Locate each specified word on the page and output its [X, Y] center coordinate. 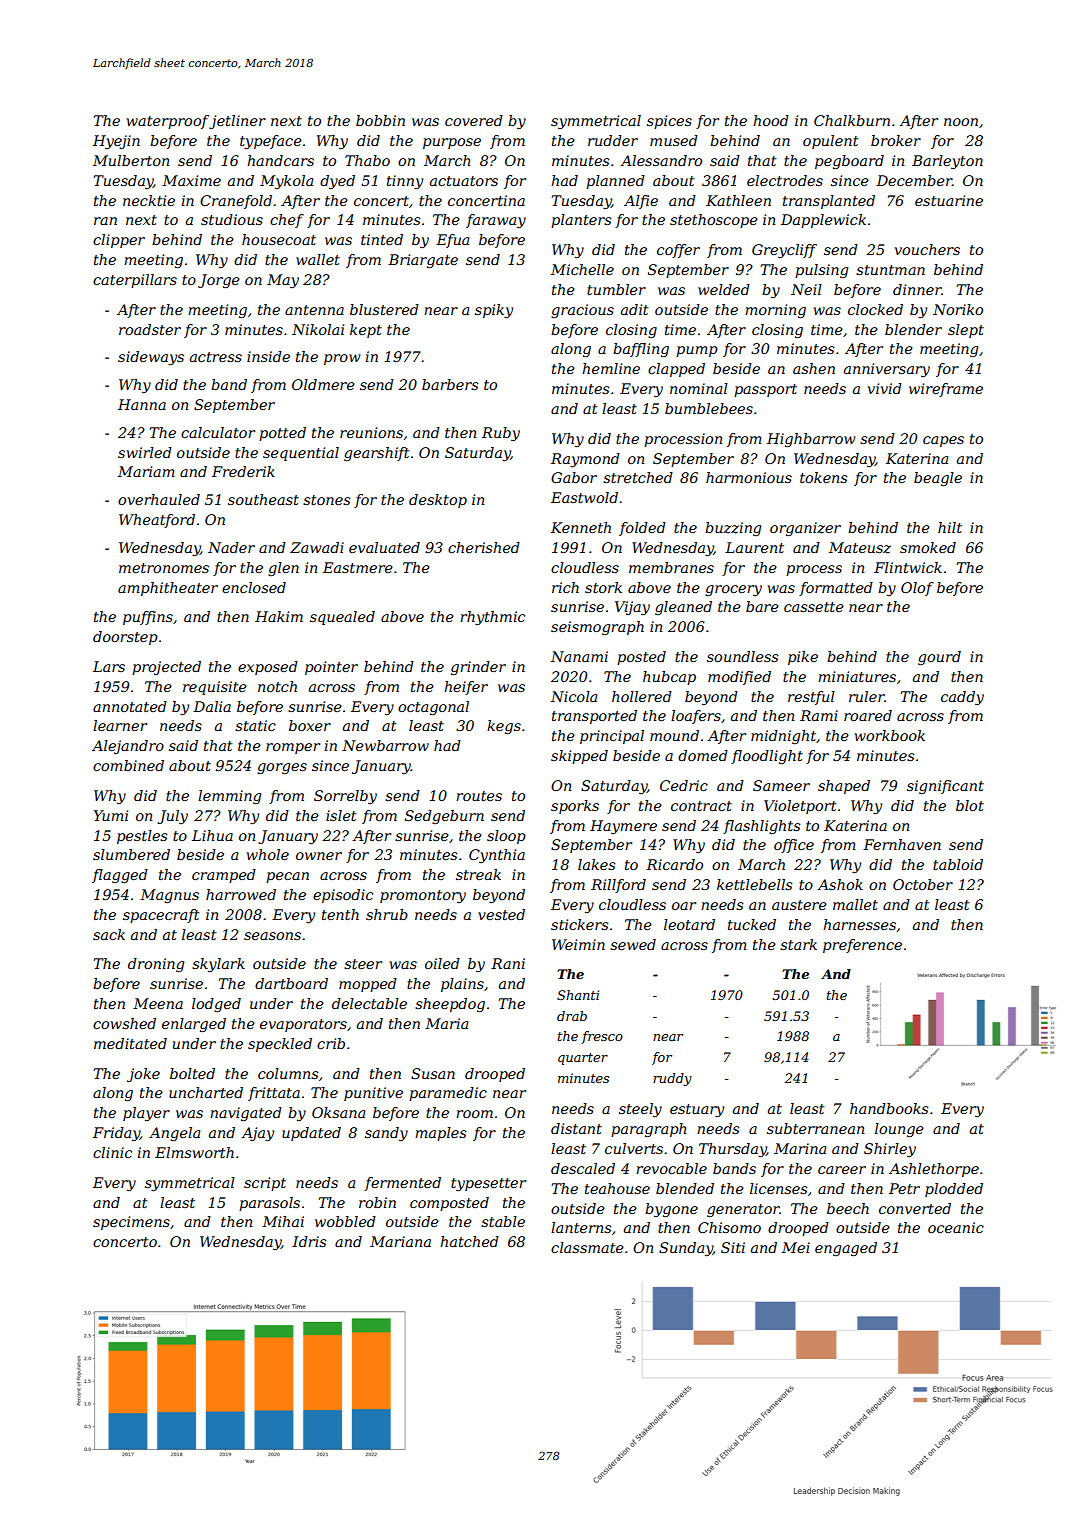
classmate [587, 1247]
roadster [150, 329]
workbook [890, 735]
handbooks [889, 1108]
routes [479, 796]
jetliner [237, 122]
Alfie [641, 202]
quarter [583, 1059]
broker [896, 140]
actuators [464, 181]
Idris [309, 1241]
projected [166, 668]
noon [961, 122]
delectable [369, 1003]
